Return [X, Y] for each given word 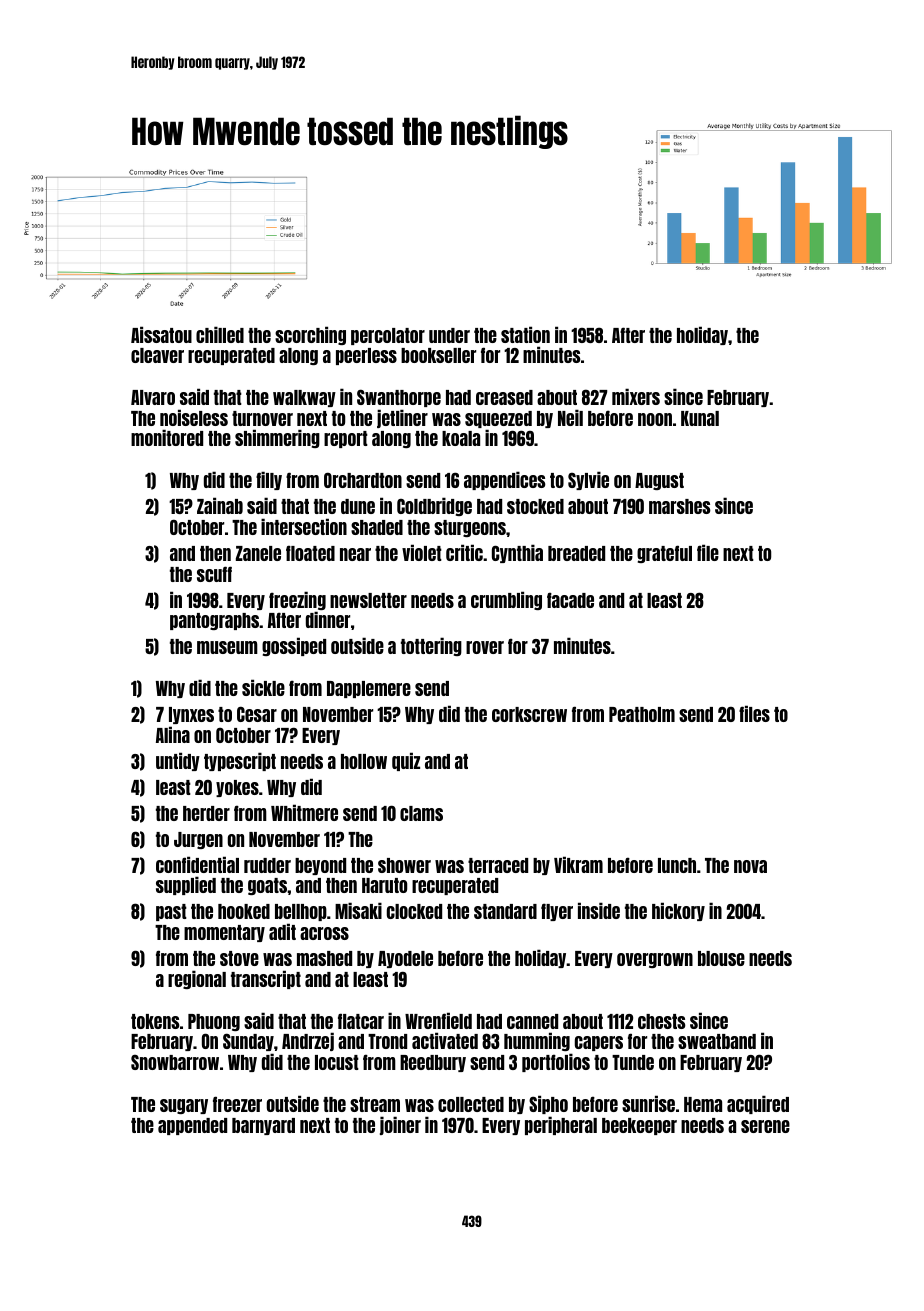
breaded [576, 553]
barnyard [263, 1126]
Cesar [257, 714]
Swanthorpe [399, 398]
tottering [431, 646]
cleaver [157, 355]
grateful [664, 554]
